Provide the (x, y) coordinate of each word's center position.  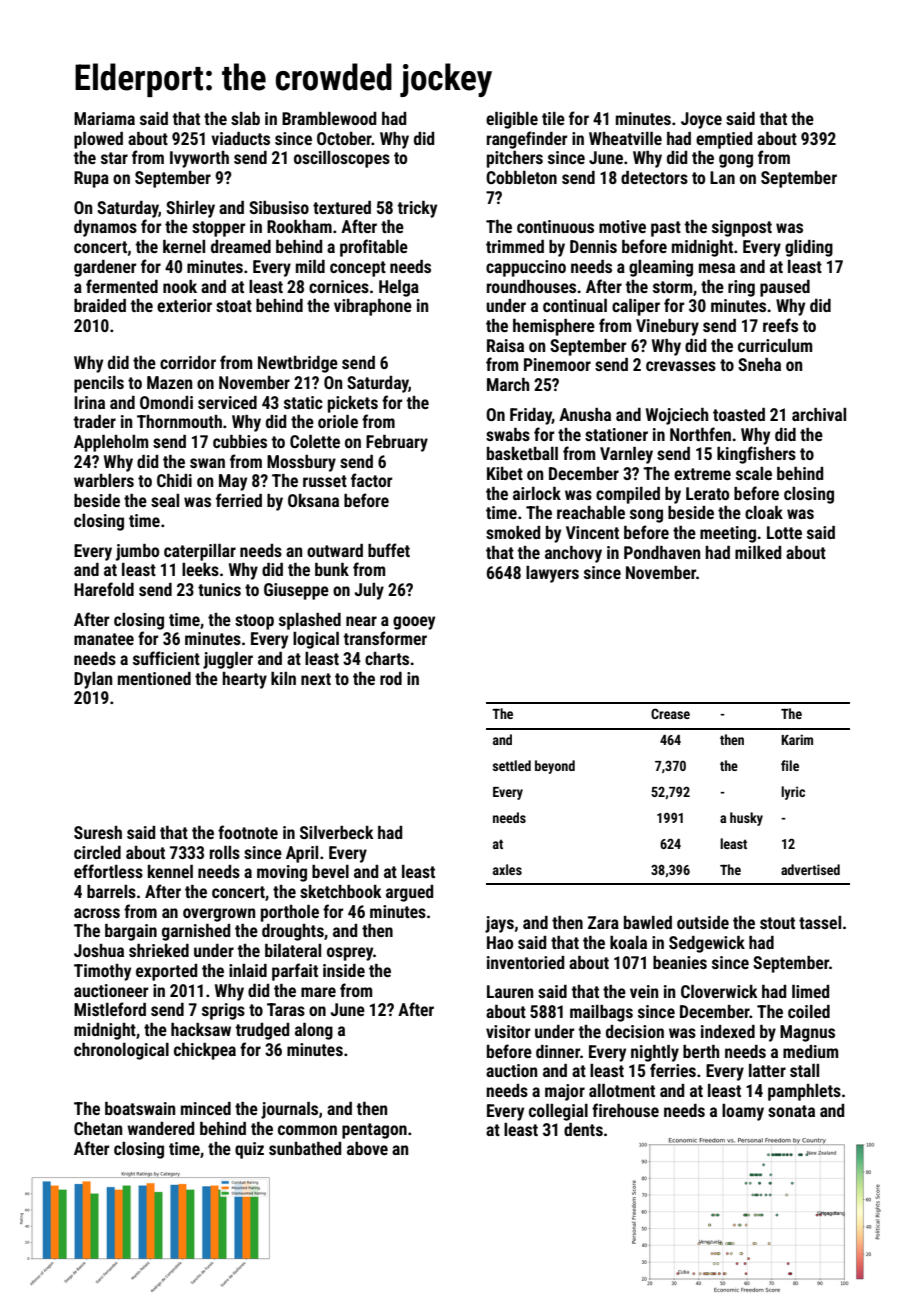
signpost (742, 228)
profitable (374, 248)
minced (206, 1108)
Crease (670, 713)
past (666, 229)
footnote (248, 832)
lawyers (552, 574)
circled (97, 852)
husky (746, 819)
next (316, 679)
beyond (555, 767)
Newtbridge (298, 364)
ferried (239, 500)
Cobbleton (521, 177)
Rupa (91, 179)
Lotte (784, 532)
